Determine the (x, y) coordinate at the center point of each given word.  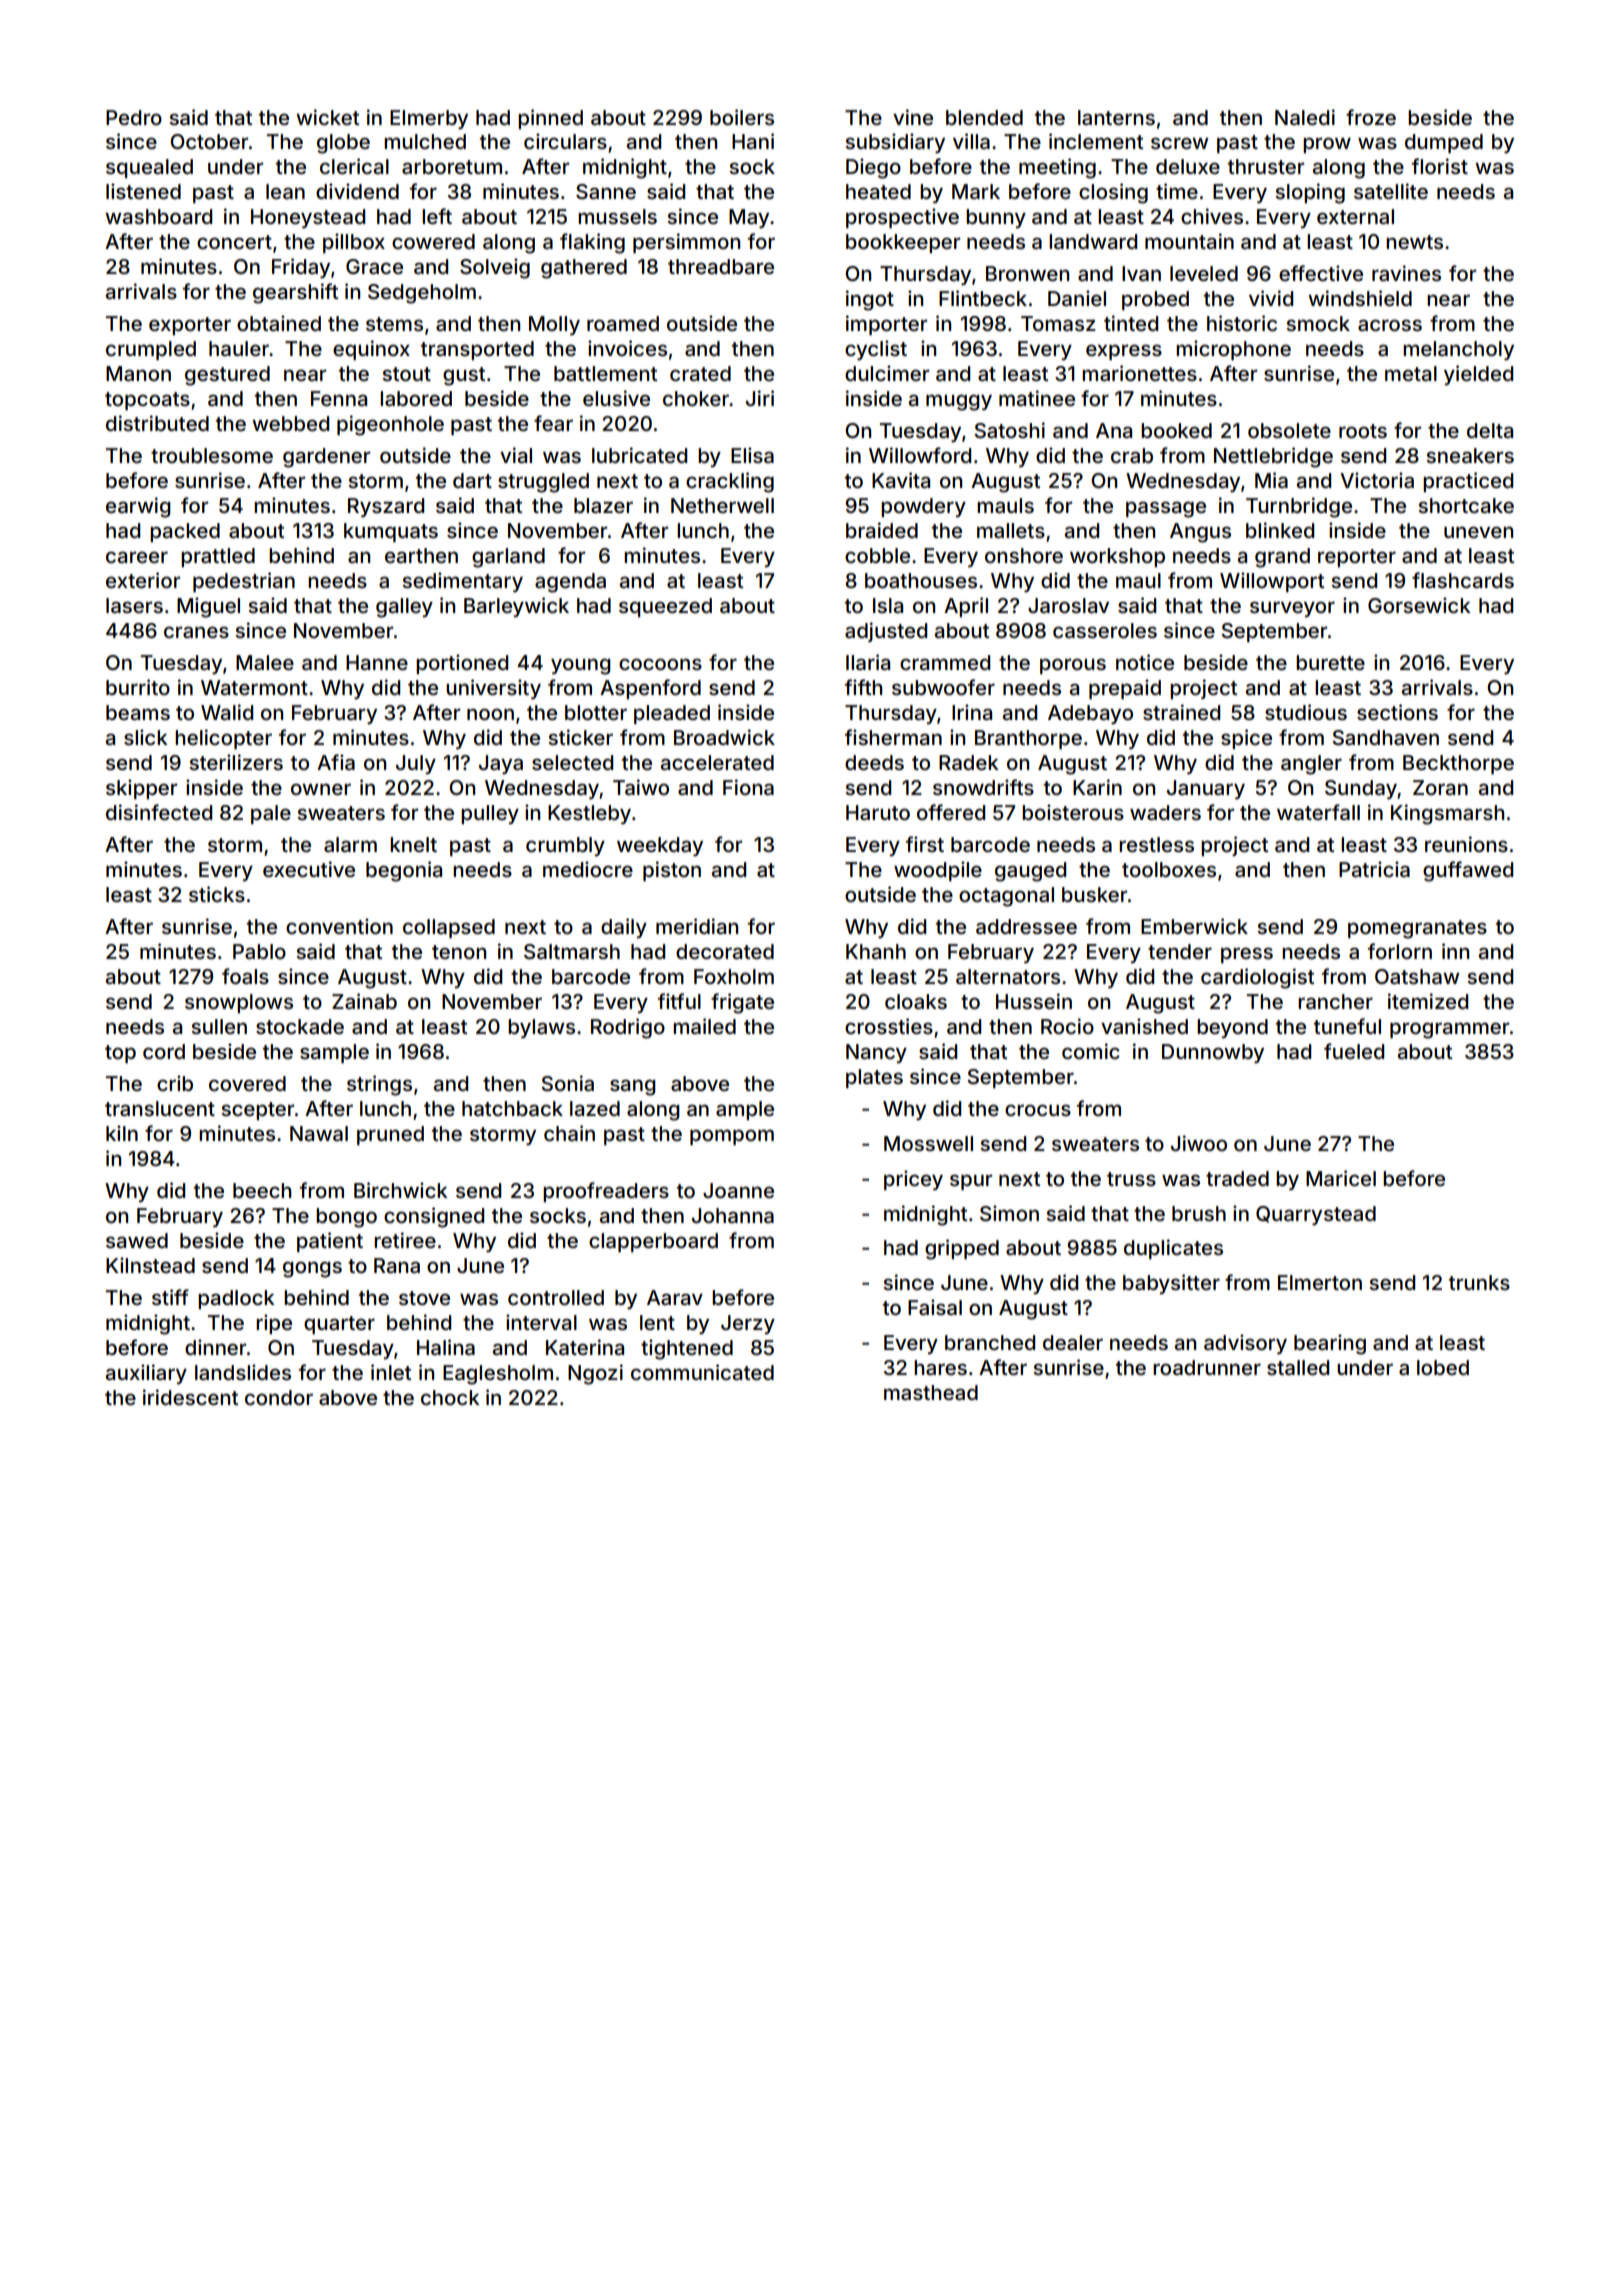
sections (1397, 712)
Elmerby (429, 119)
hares (940, 1367)
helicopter (223, 739)
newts (1414, 242)
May (749, 218)
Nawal (319, 1134)
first (925, 844)
